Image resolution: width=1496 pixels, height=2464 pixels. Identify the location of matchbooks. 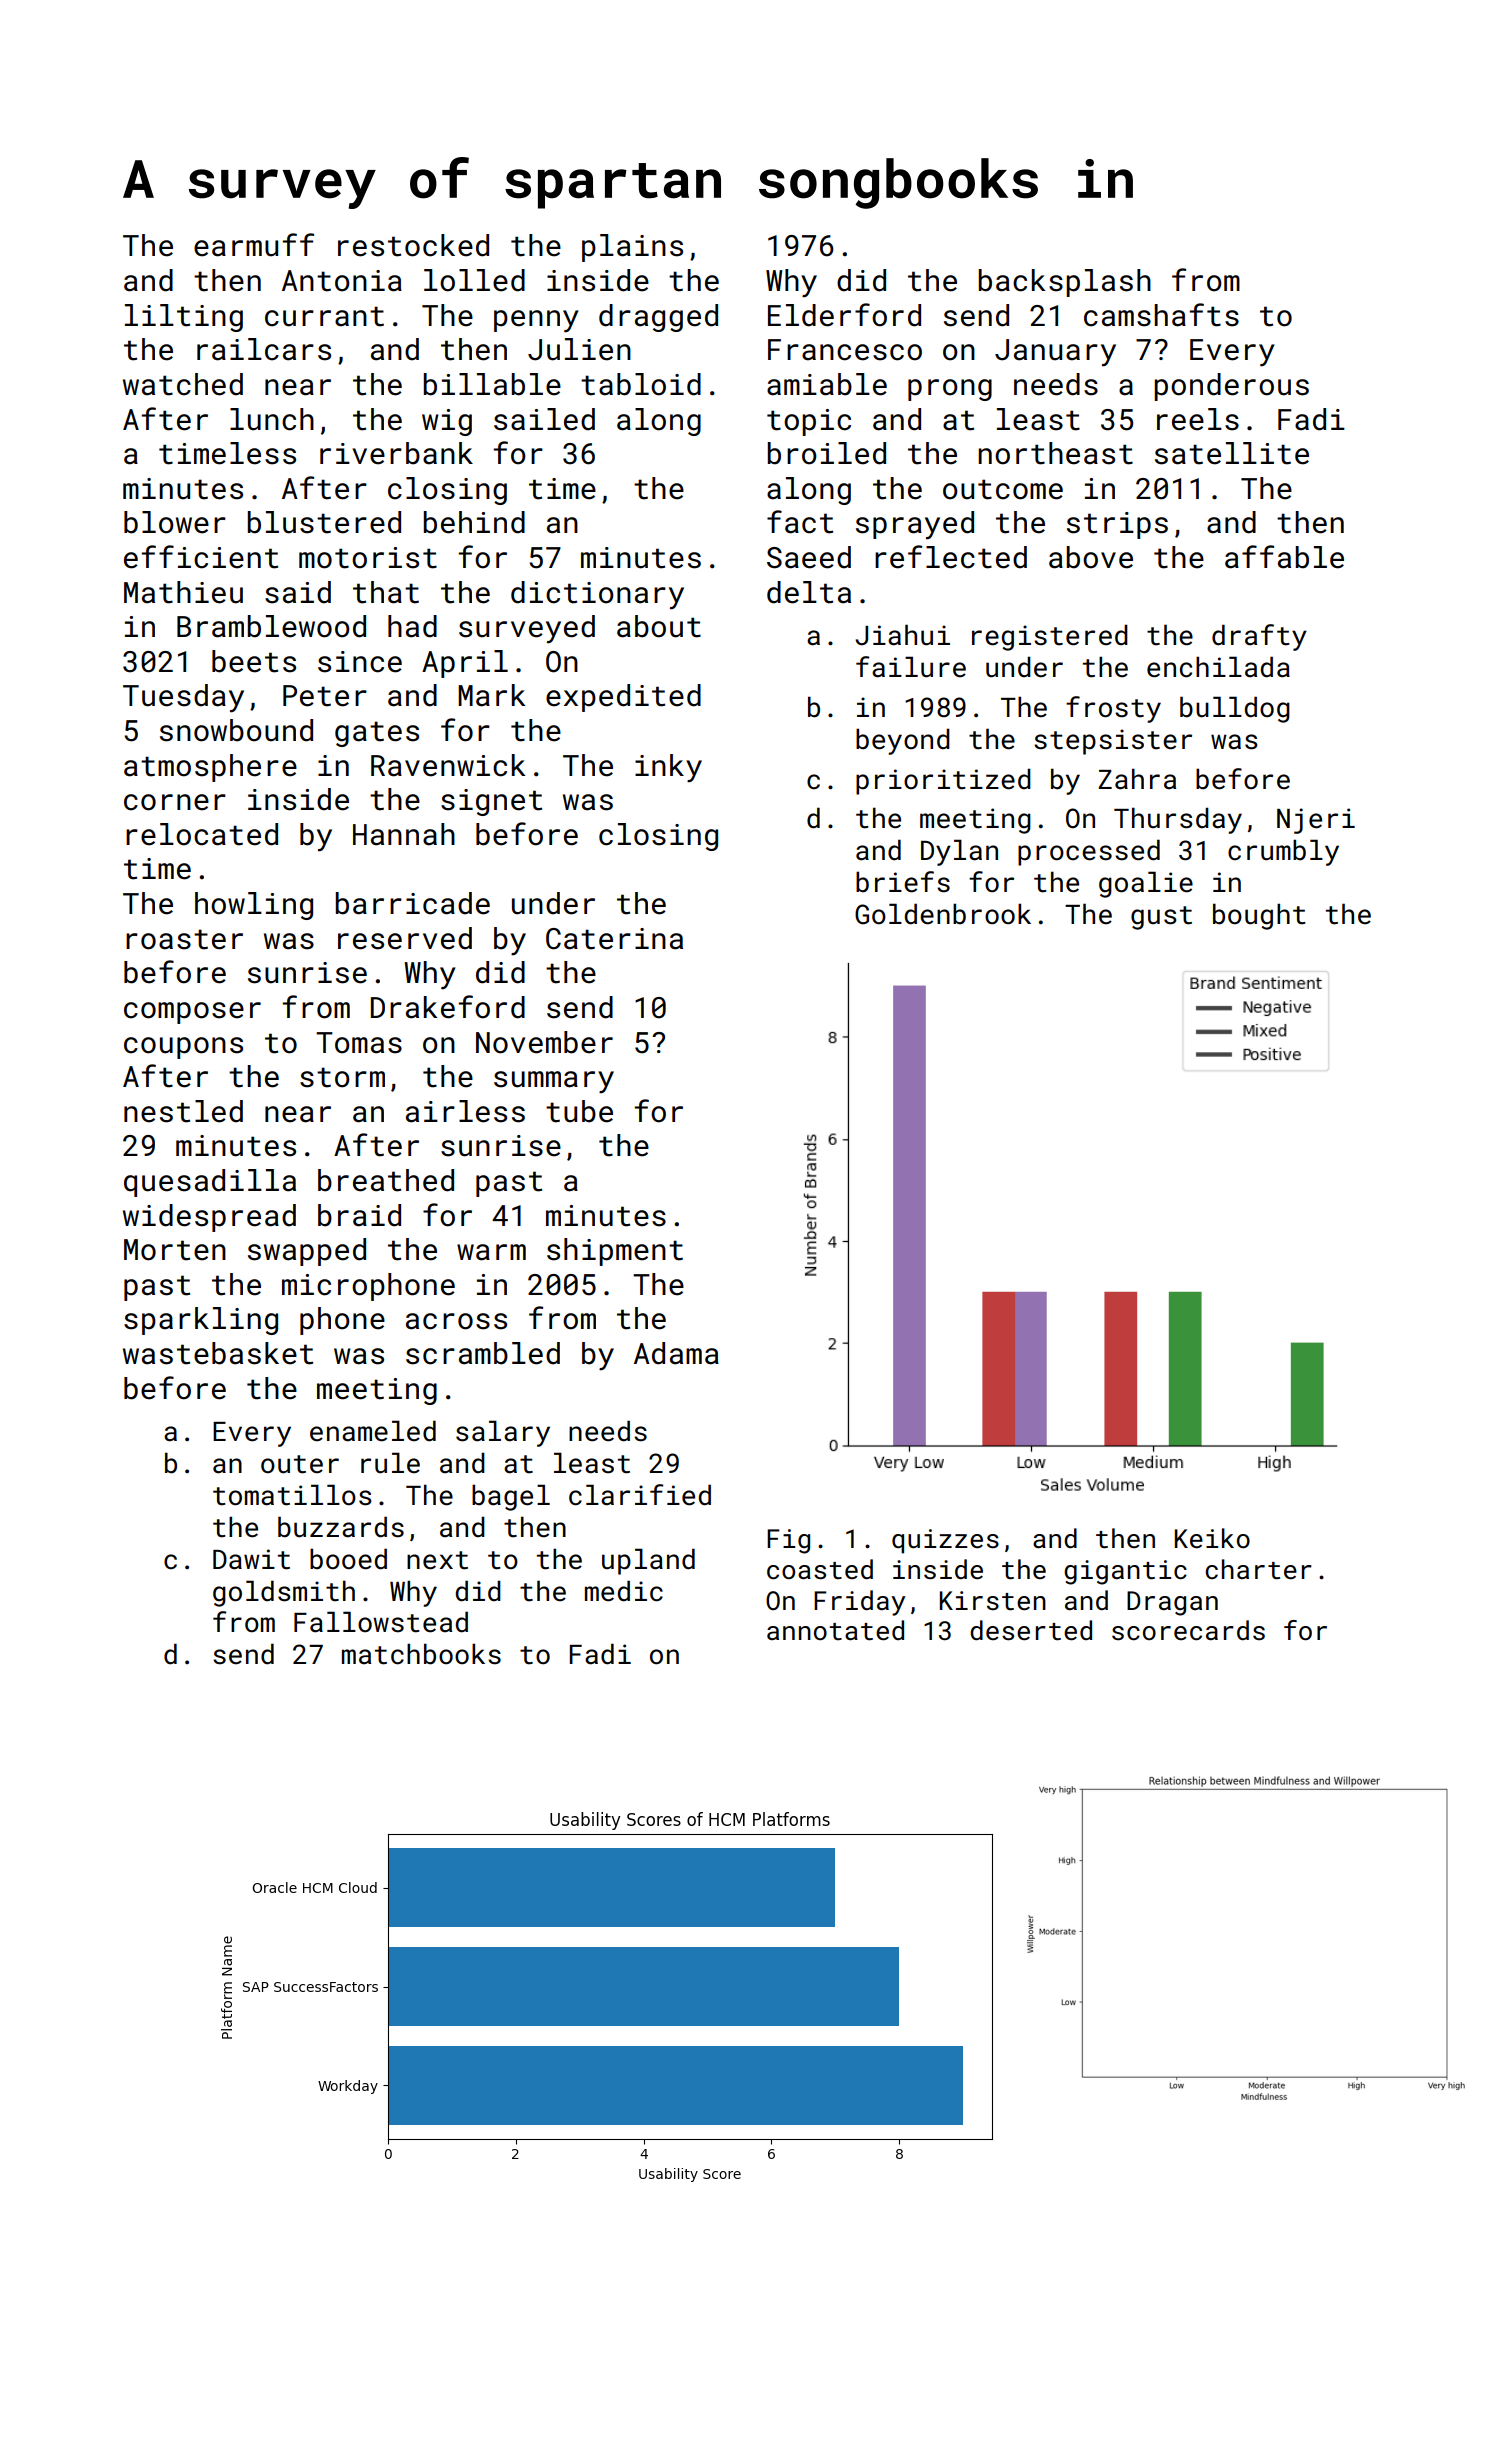
(421, 1654).
